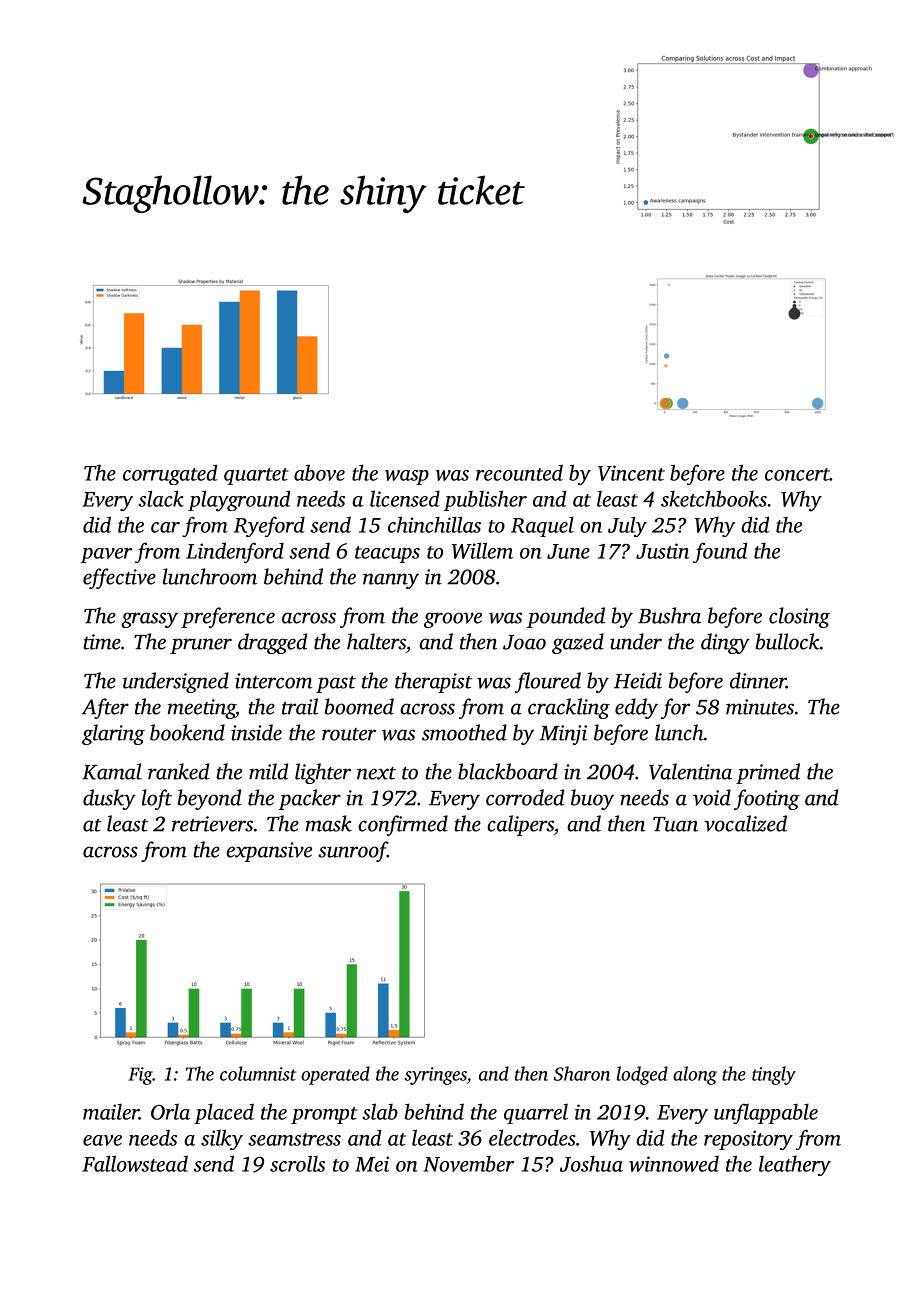 The height and width of the screenshot is (1311, 924). What do you see at coordinates (235, 552) in the screenshot?
I see `Lindenford` at bounding box center [235, 552].
